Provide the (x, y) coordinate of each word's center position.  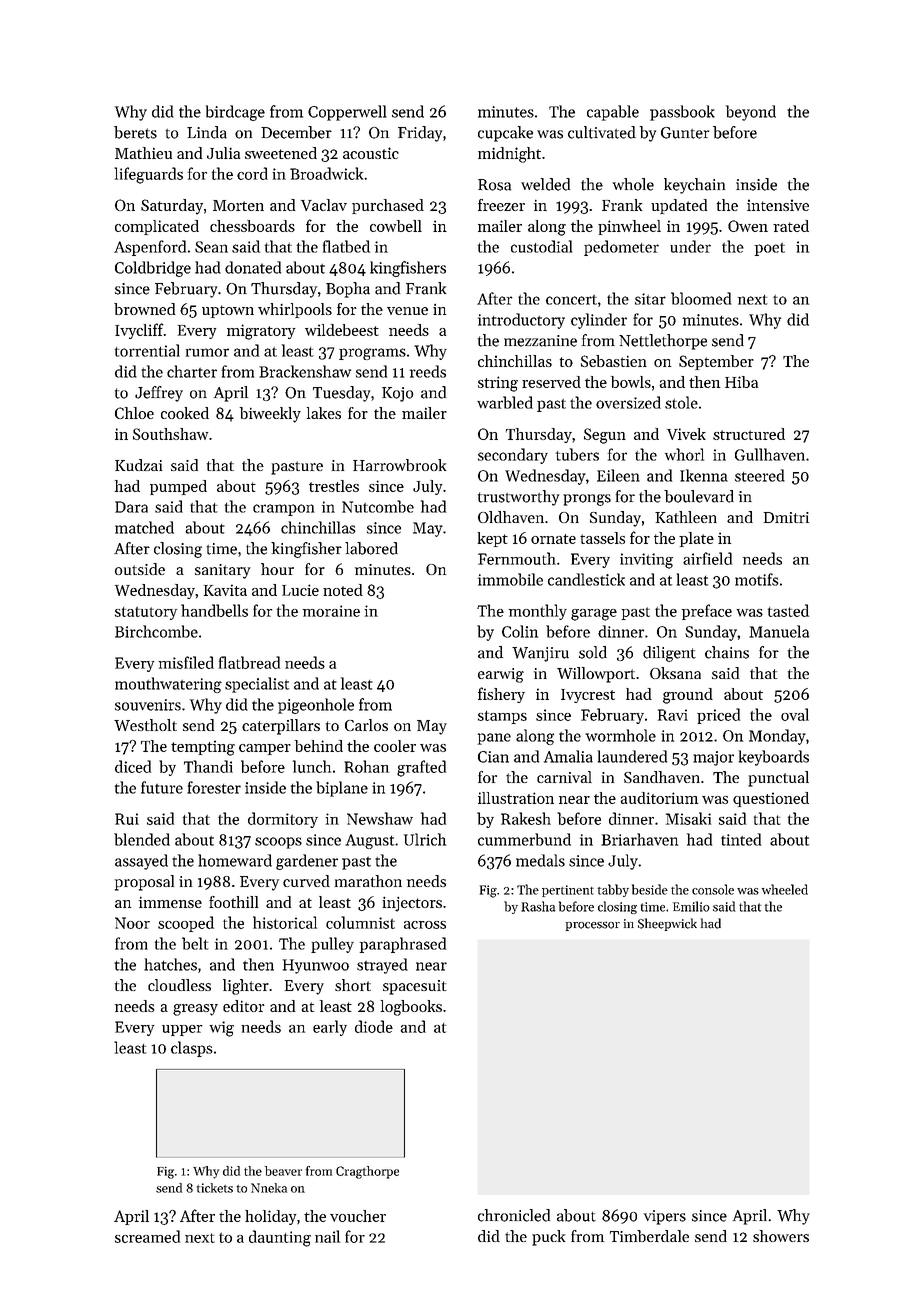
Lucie (300, 590)
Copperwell (347, 113)
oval (795, 714)
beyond (751, 113)
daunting (280, 1238)
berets (135, 132)
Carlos (366, 725)
